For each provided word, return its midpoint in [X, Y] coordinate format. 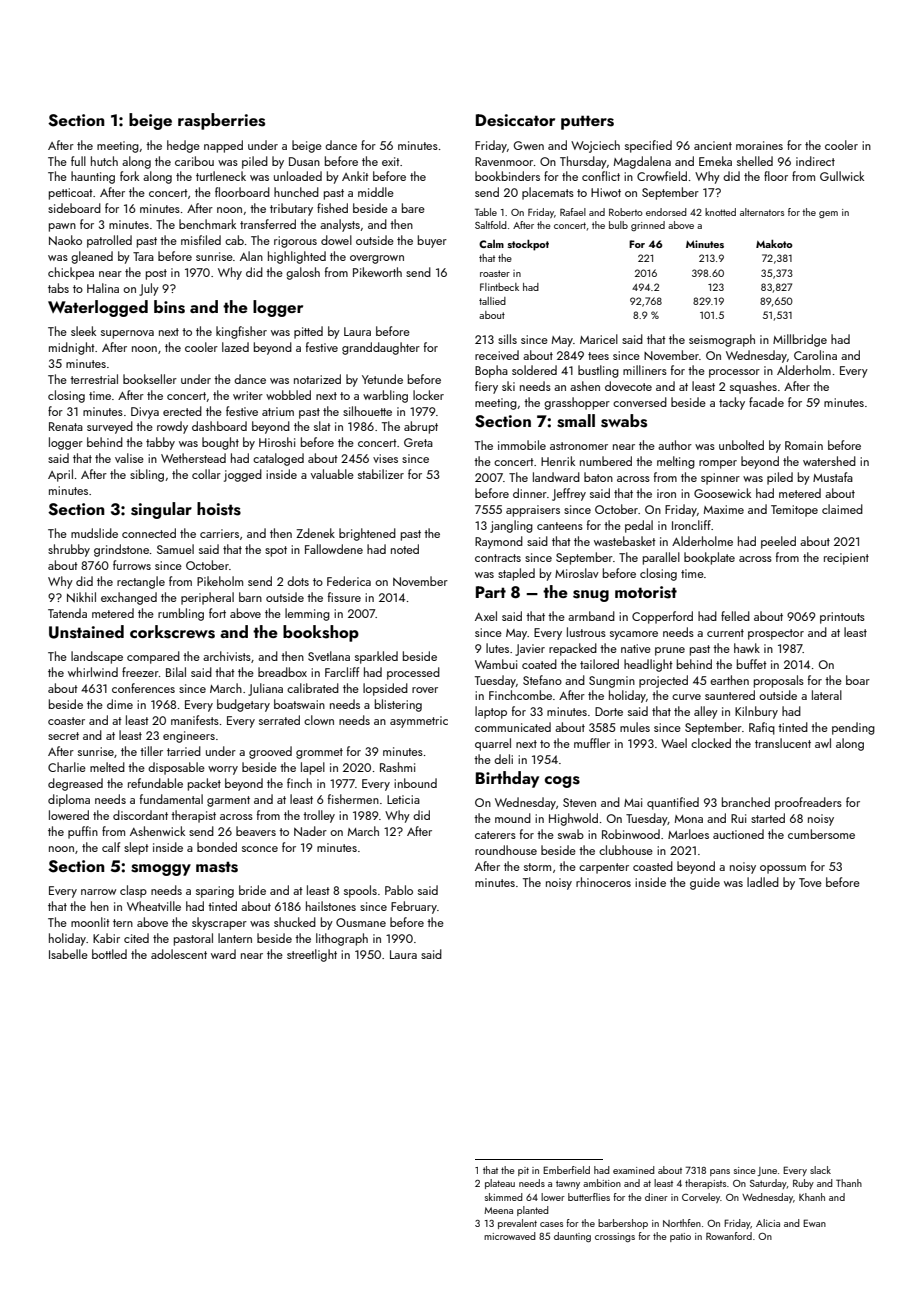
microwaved [510, 1236]
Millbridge [800, 340]
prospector [776, 634]
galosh [303, 273]
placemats [548, 193]
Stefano [542, 680]
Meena [498, 1210]
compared [153, 657]
